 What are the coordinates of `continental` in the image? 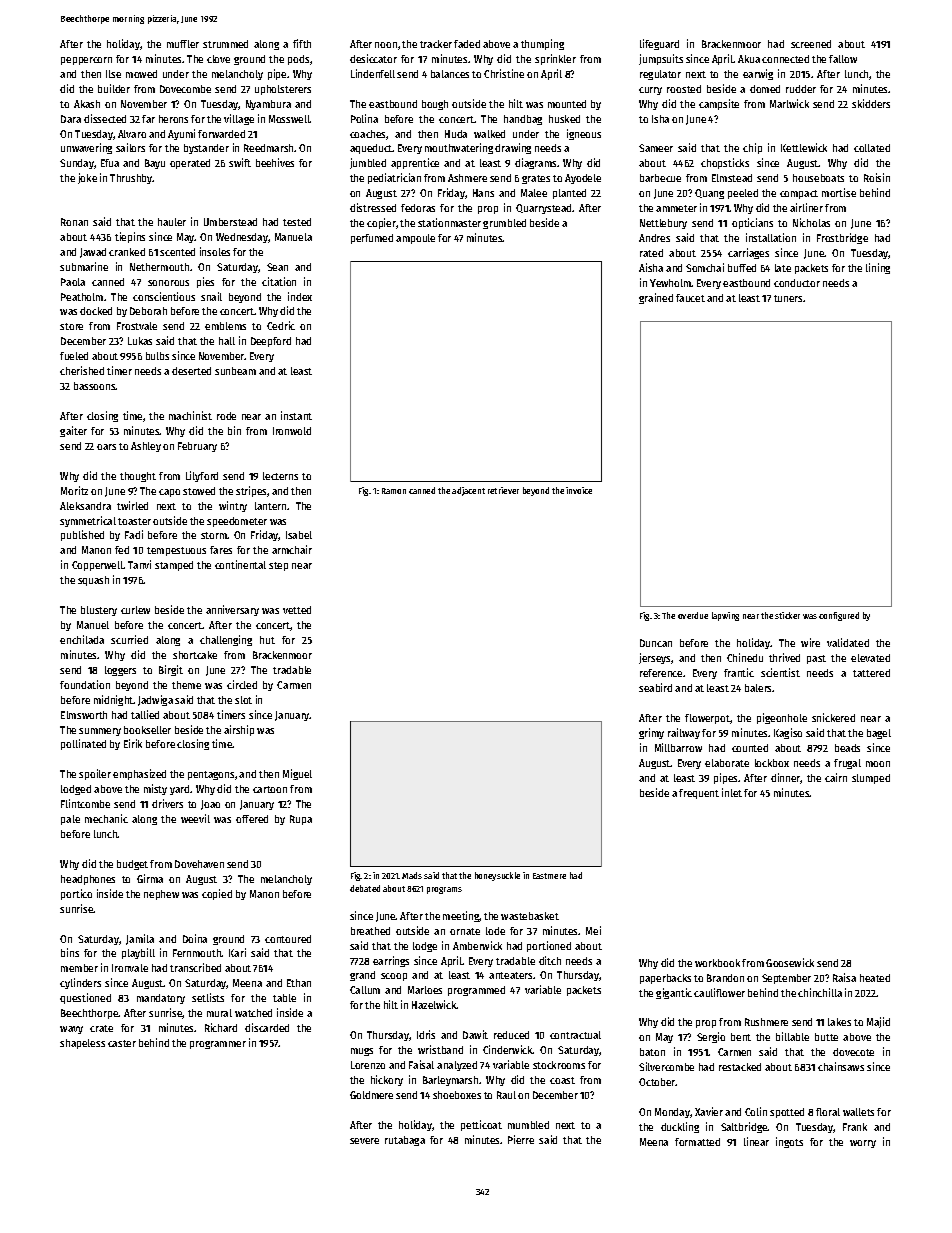 It's located at (240, 564).
